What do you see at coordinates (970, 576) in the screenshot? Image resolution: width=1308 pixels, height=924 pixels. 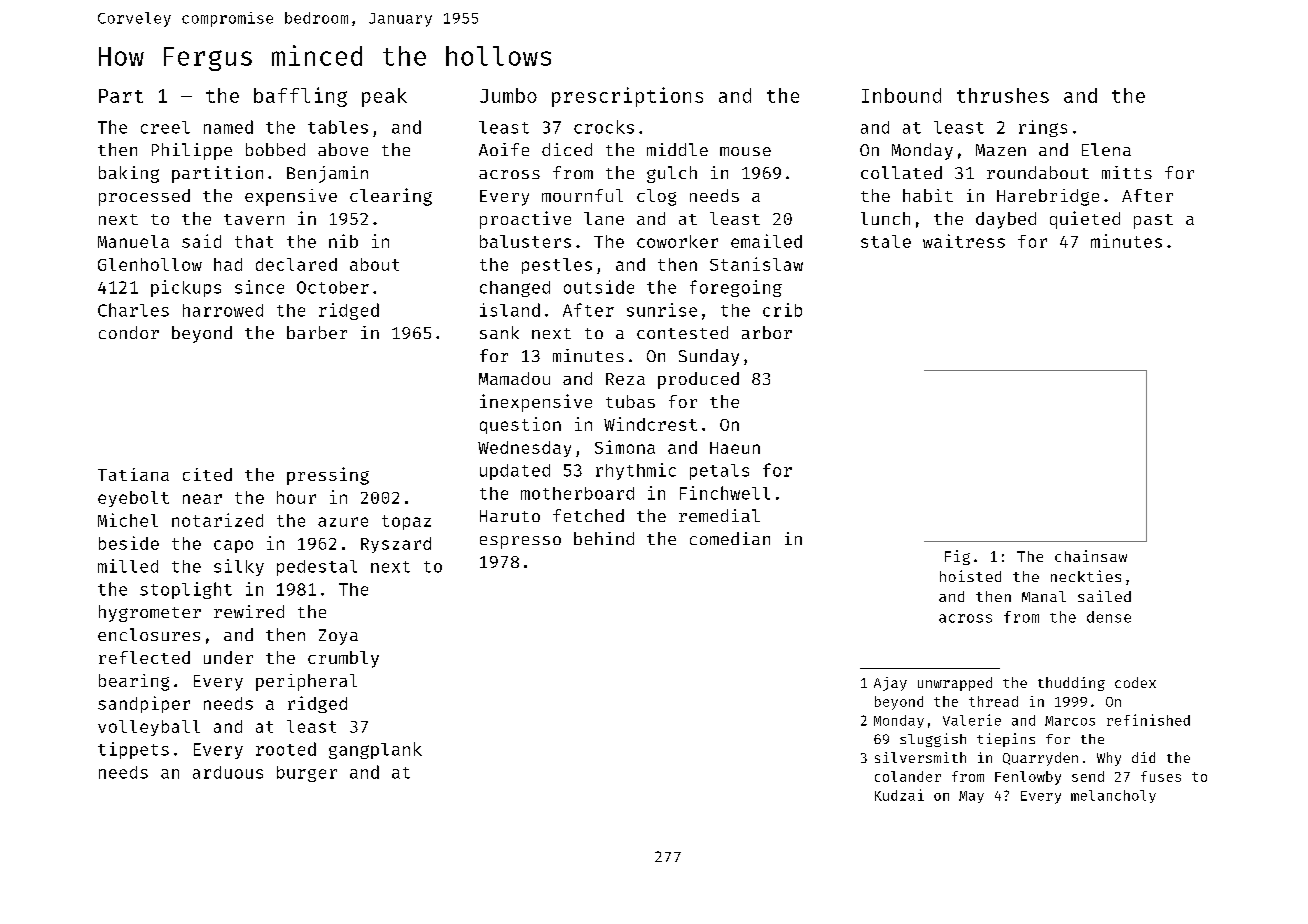 I see `hoisted` at bounding box center [970, 576].
